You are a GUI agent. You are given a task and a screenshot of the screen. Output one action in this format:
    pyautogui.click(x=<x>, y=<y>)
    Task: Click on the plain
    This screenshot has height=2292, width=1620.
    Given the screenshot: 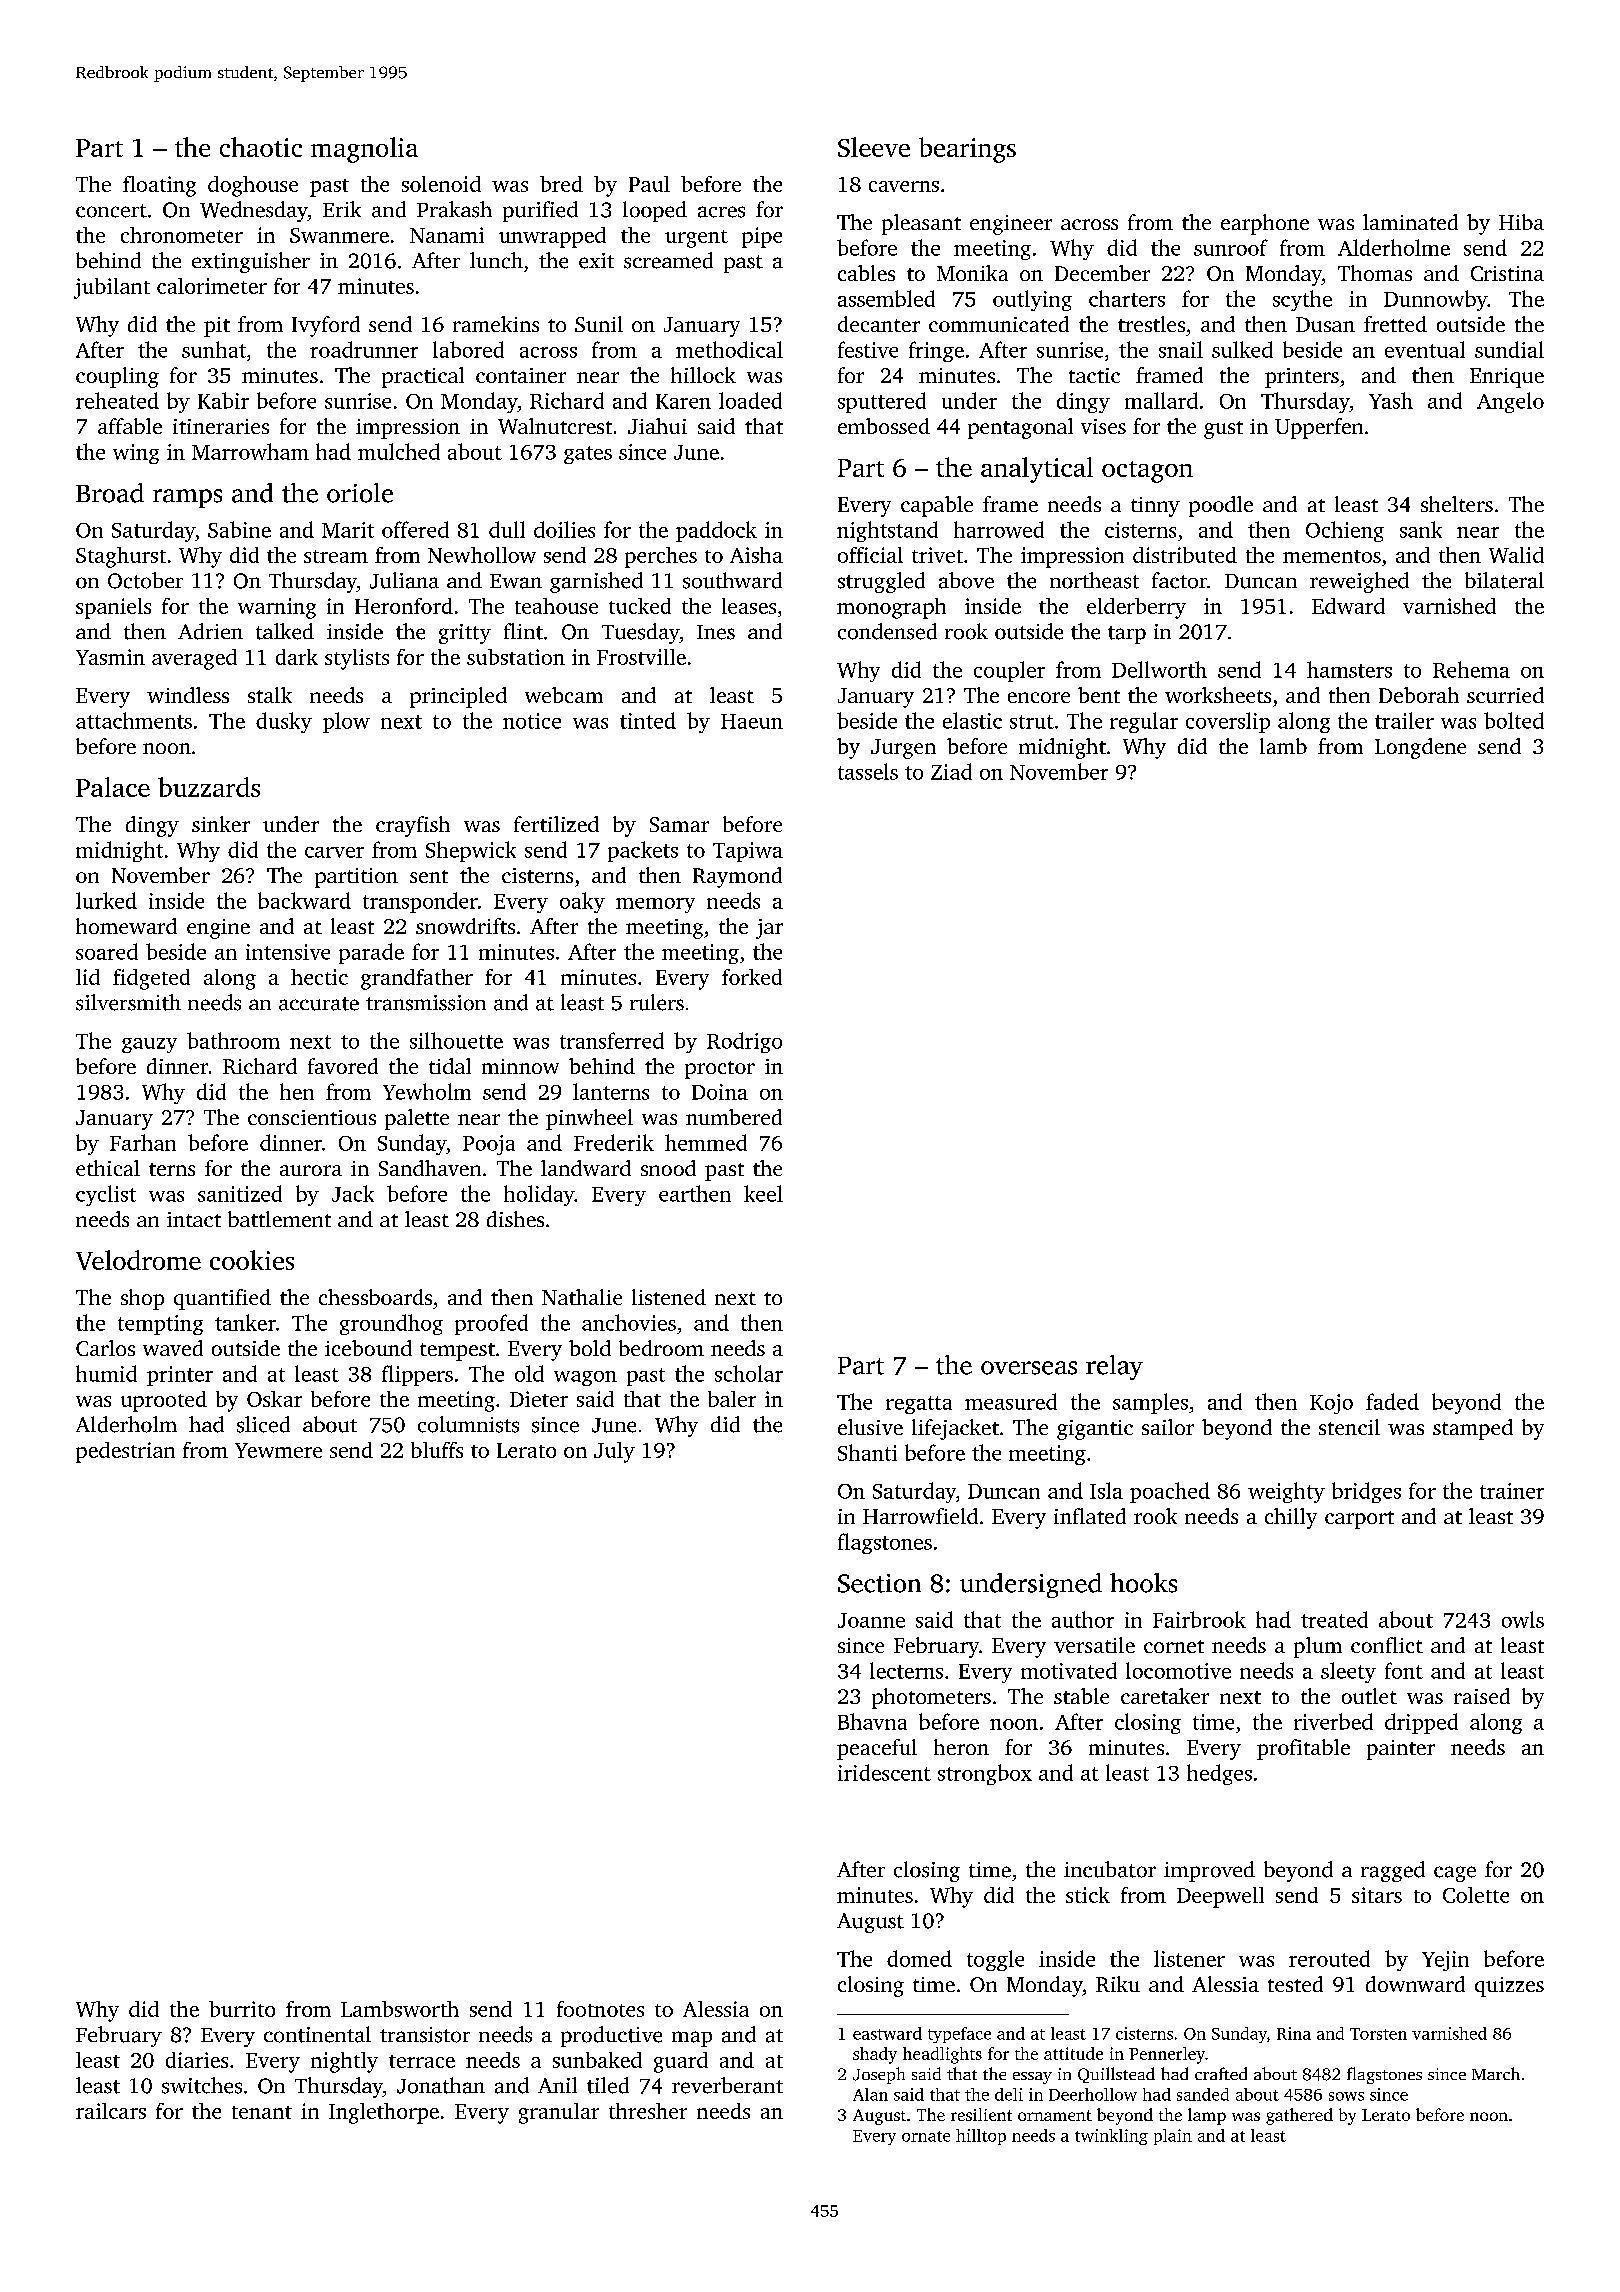 What is the action you would take?
    pyautogui.click(x=1173, y=2137)
